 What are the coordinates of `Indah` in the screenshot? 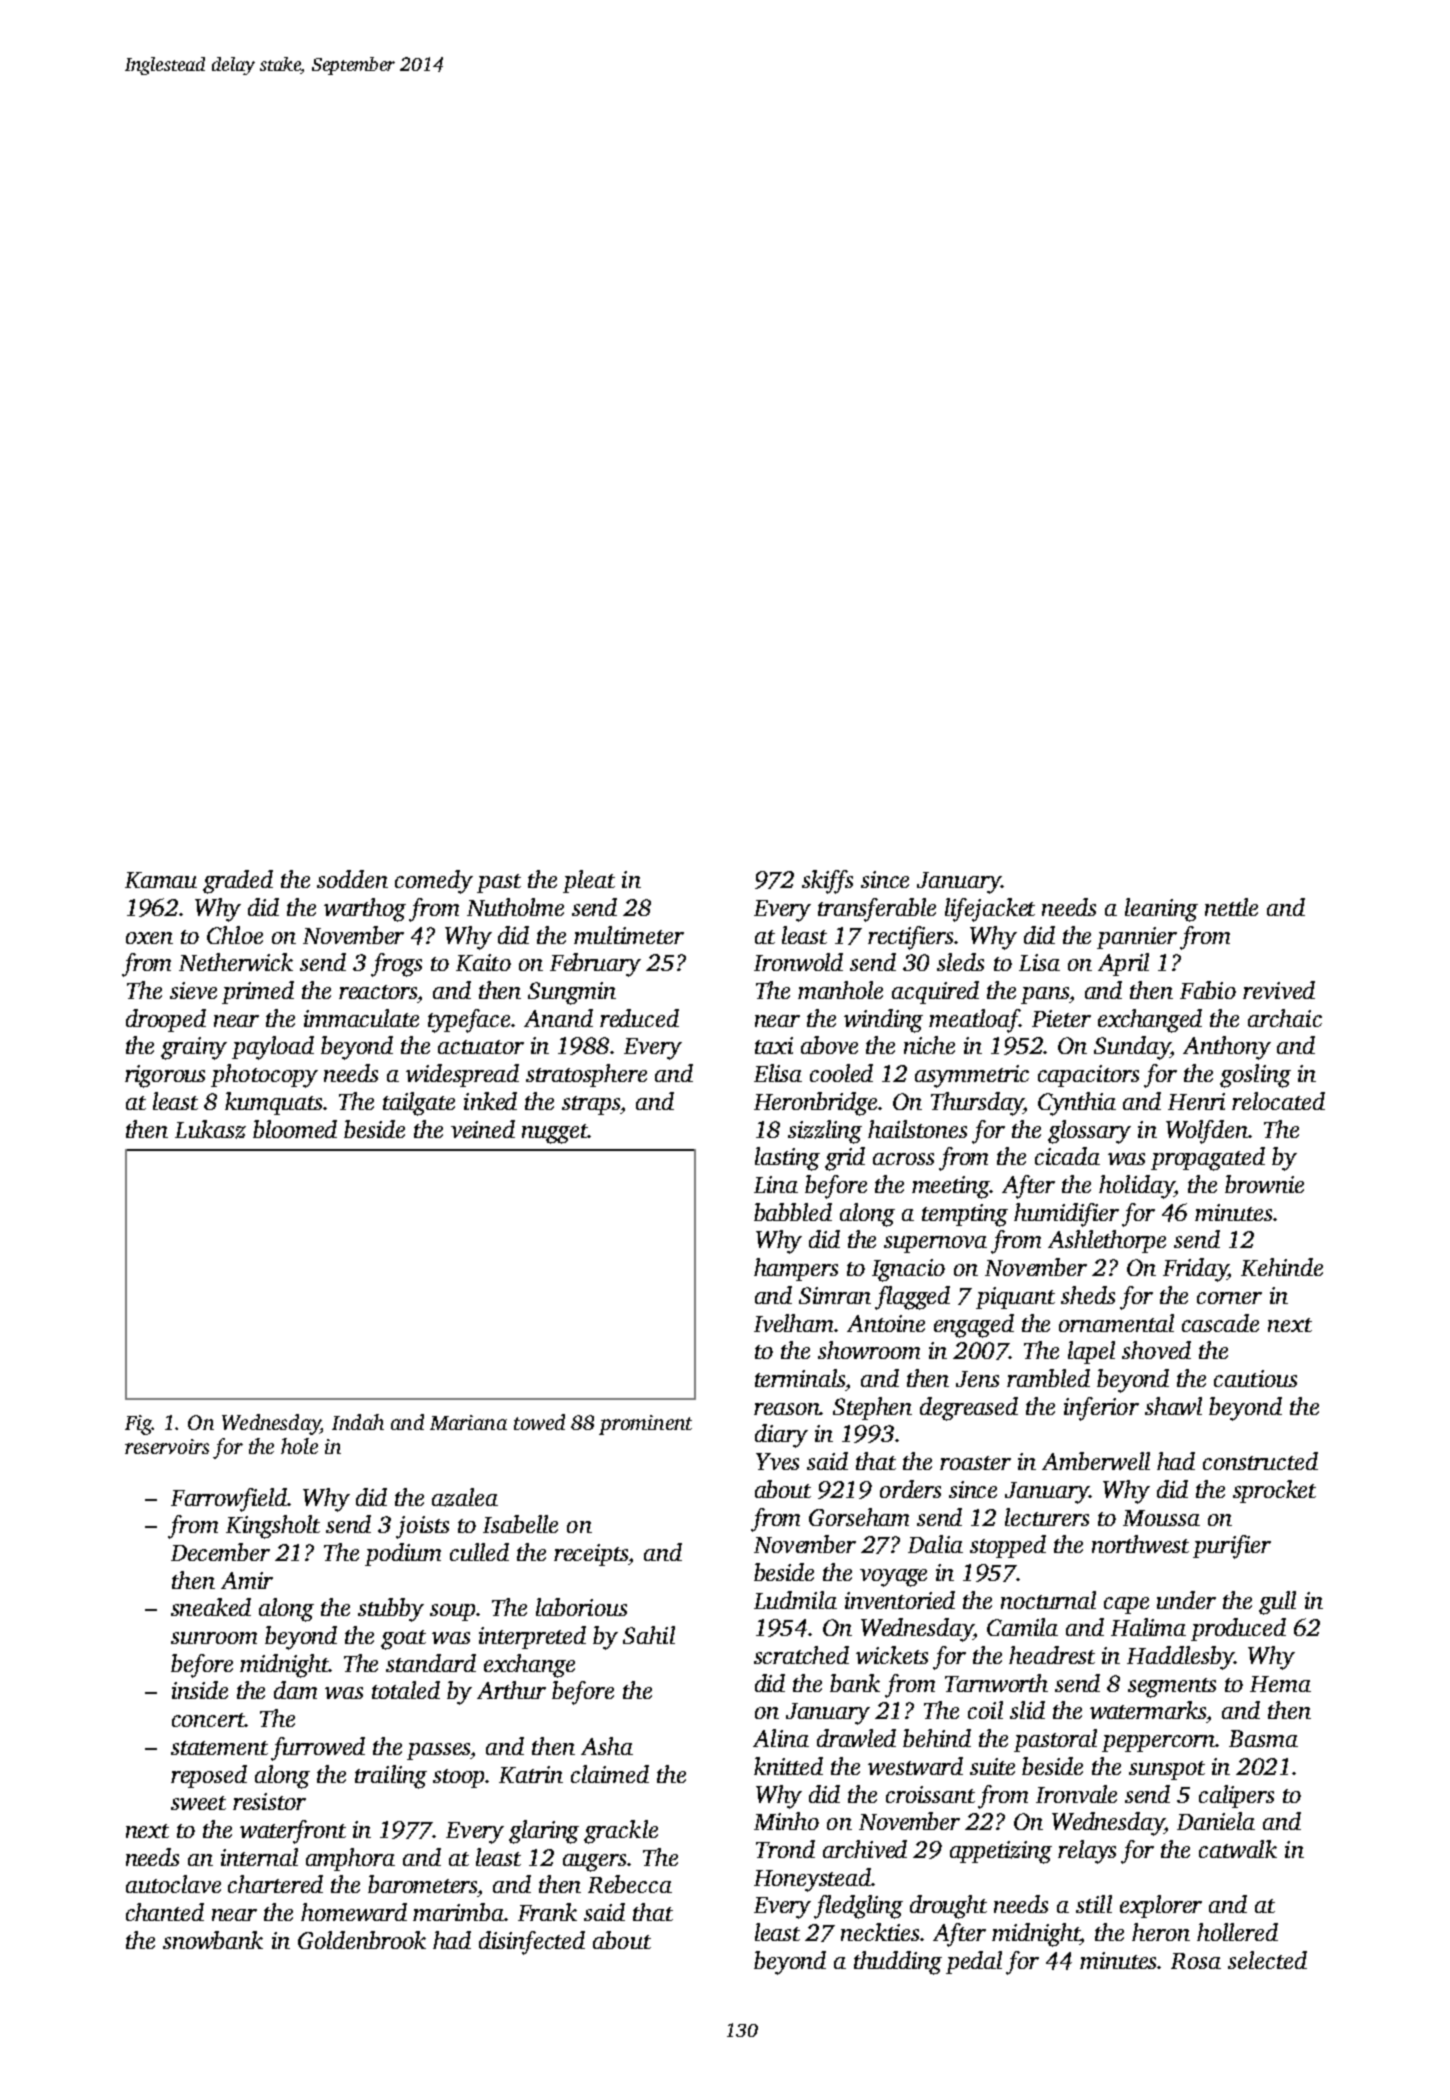 It's located at (358, 1422).
